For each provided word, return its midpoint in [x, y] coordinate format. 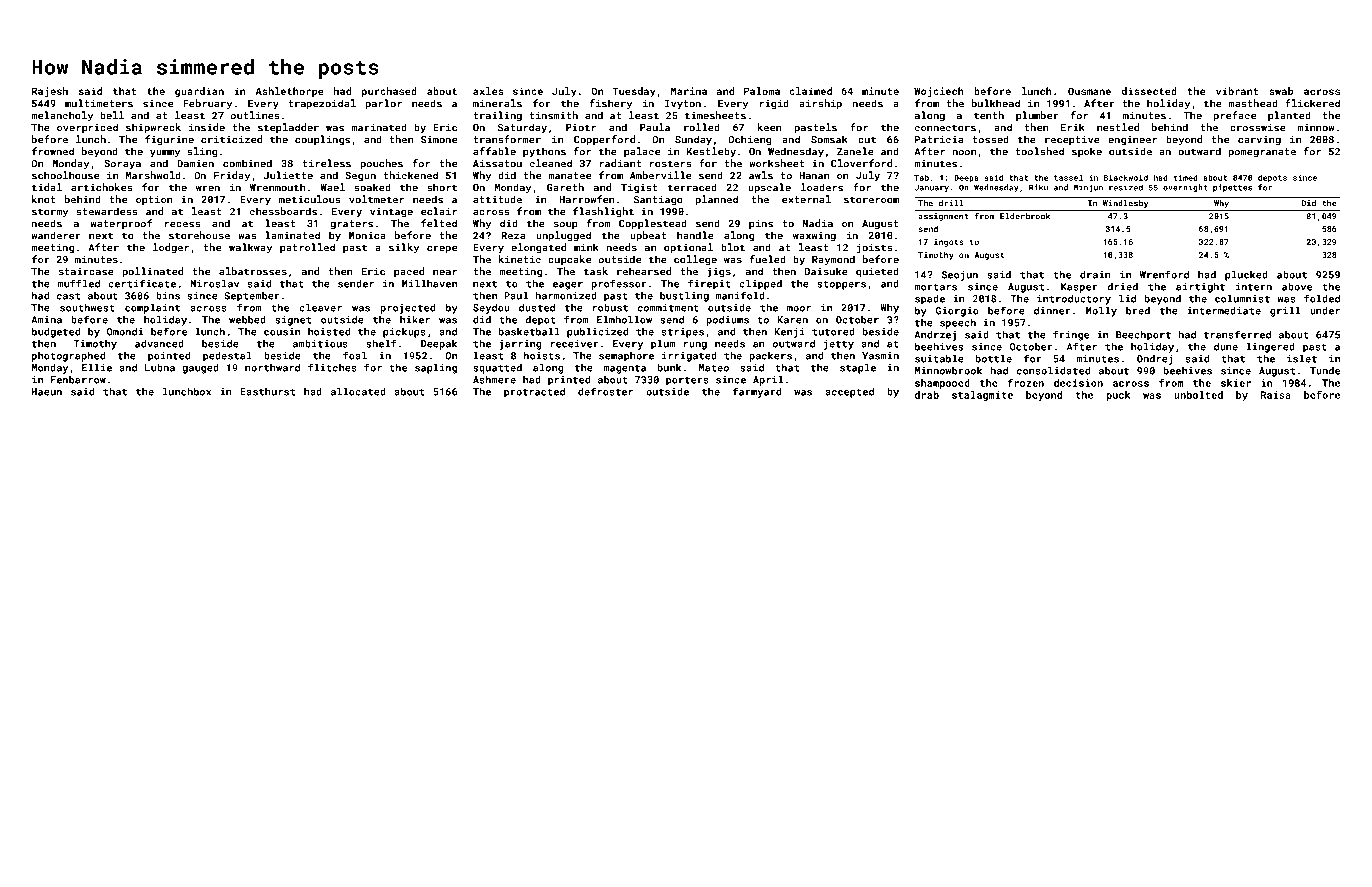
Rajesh [50, 92]
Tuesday [634, 92]
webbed [247, 320]
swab [1281, 91]
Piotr [581, 128]
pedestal [227, 356]
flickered [1312, 103]
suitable [939, 358]
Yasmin [880, 356]
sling [202, 152]
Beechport [1143, 335]
